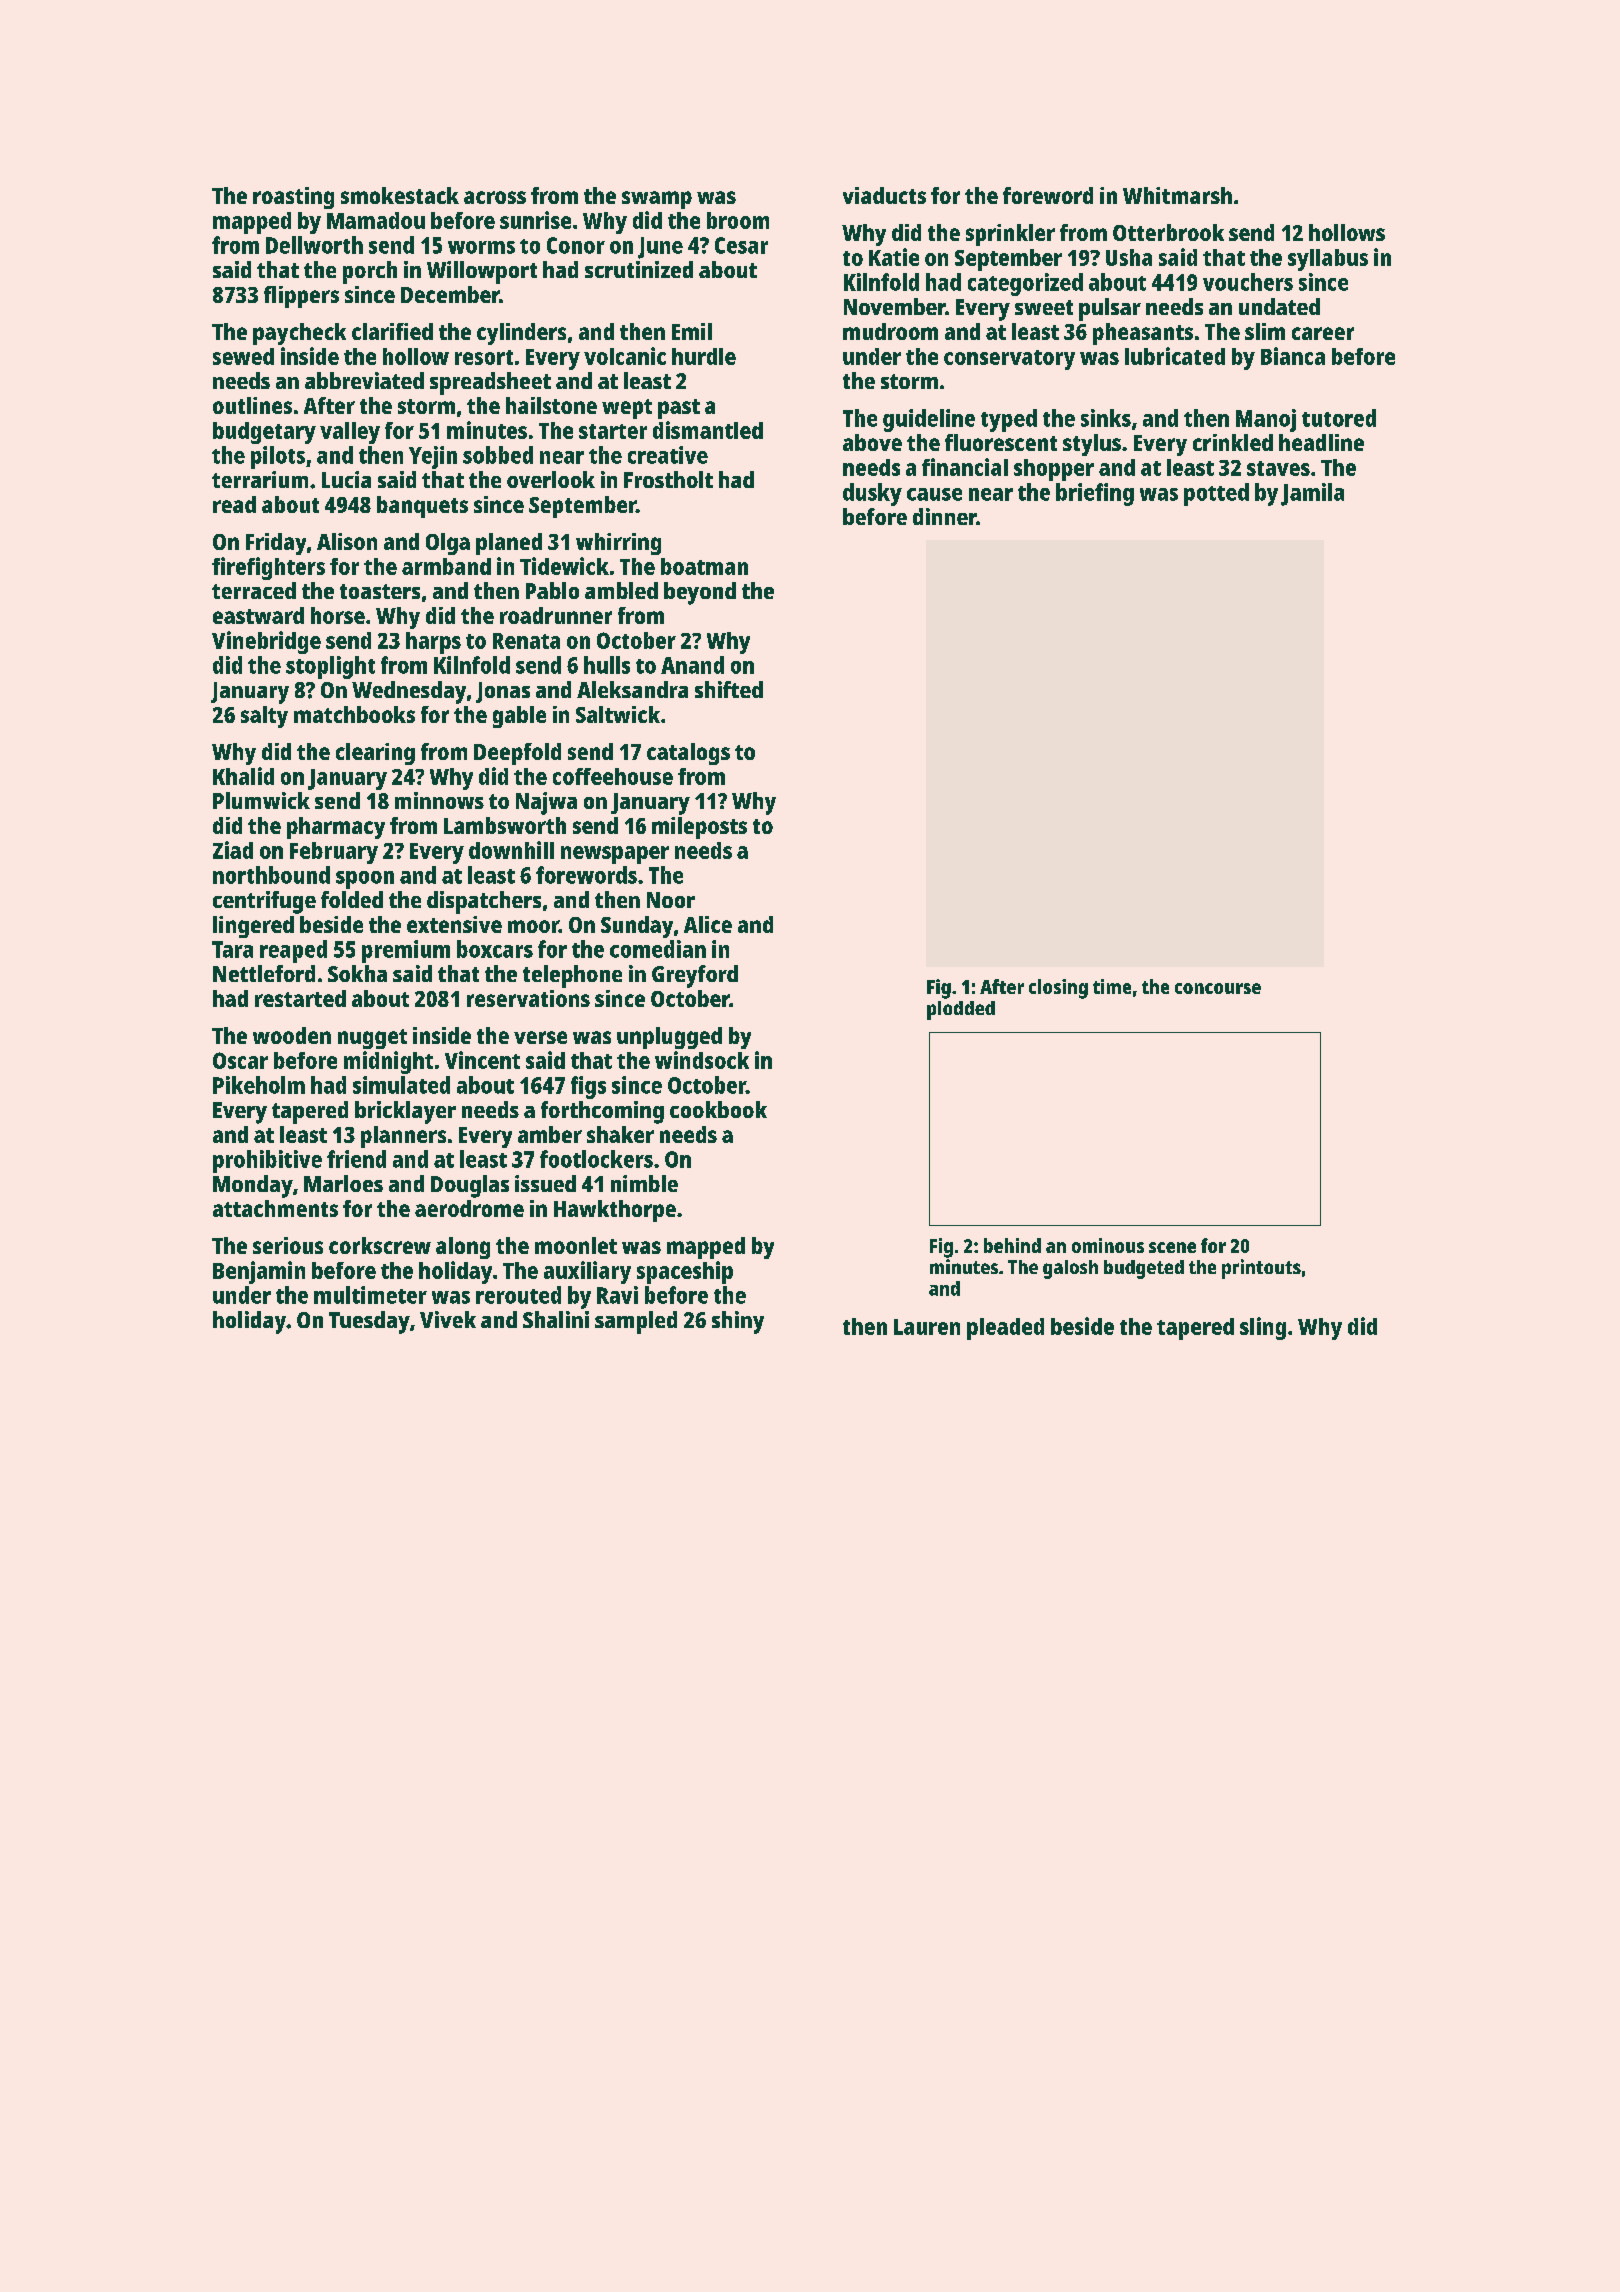  Describe the element at coordinates (232, 949) in the screenshot. I see `Tara` at that location.
